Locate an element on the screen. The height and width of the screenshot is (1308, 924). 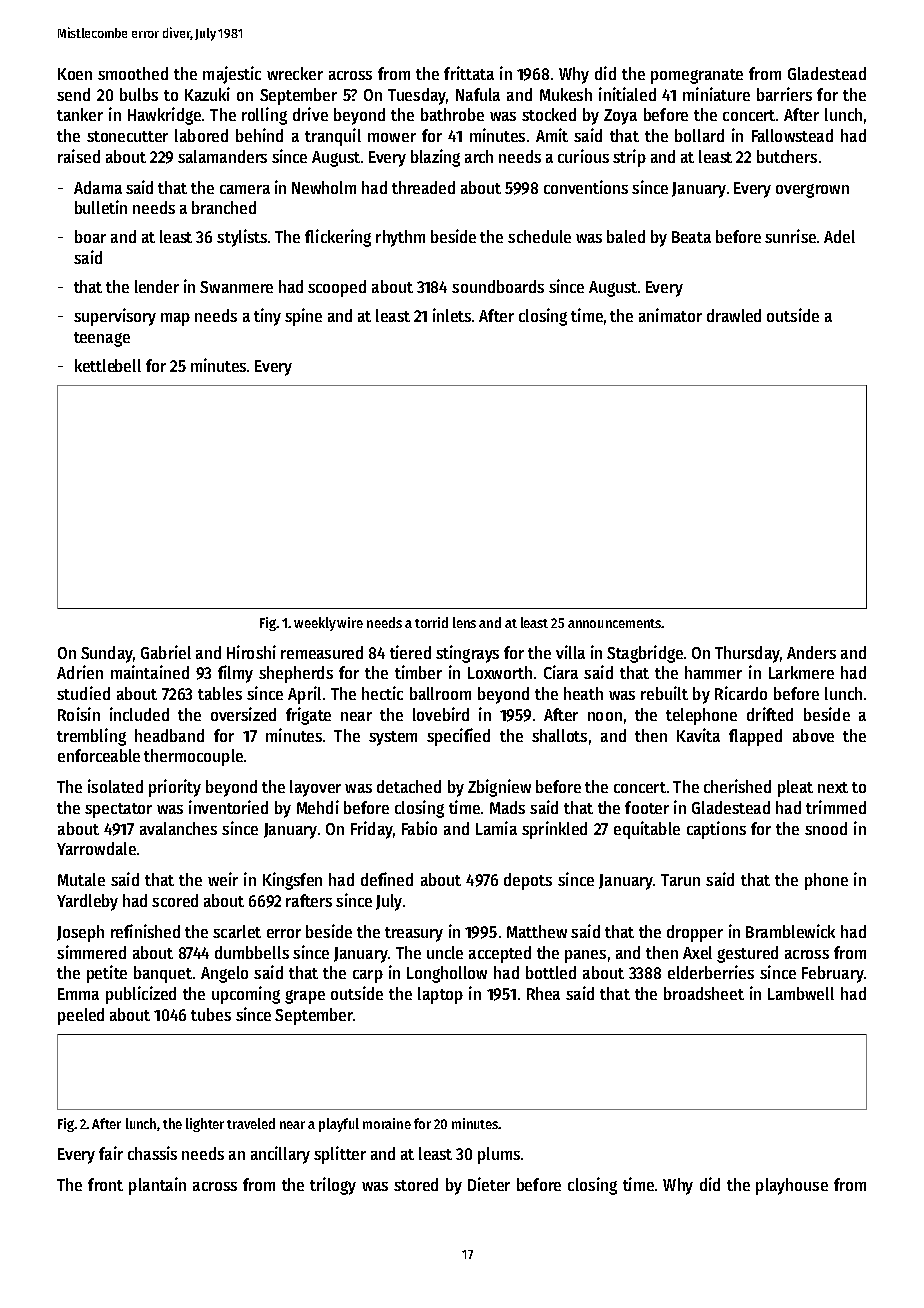
labored is located at coordinates (201, 135).
